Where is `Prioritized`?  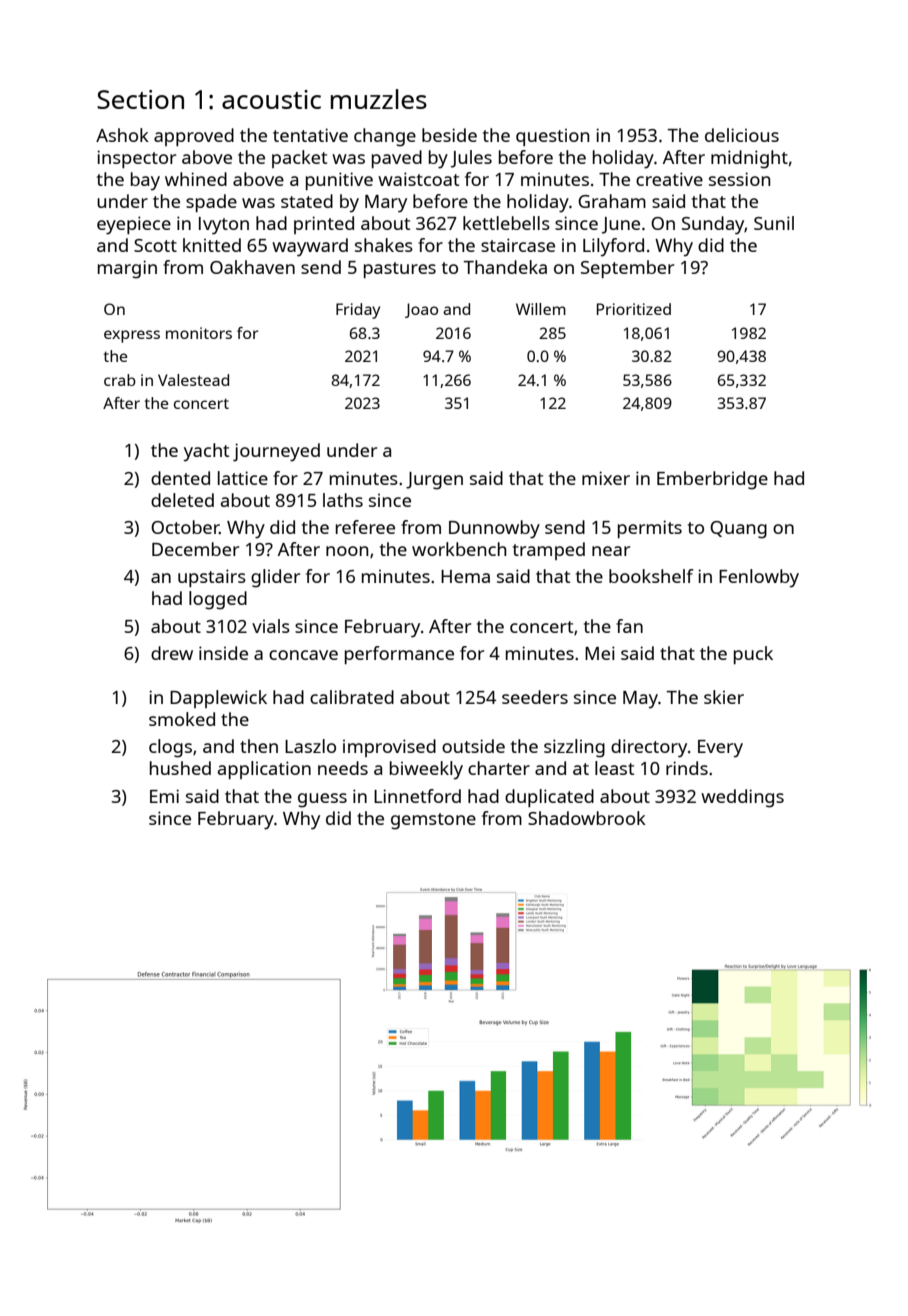 Prioritized is located at coordinates (634, 309).
